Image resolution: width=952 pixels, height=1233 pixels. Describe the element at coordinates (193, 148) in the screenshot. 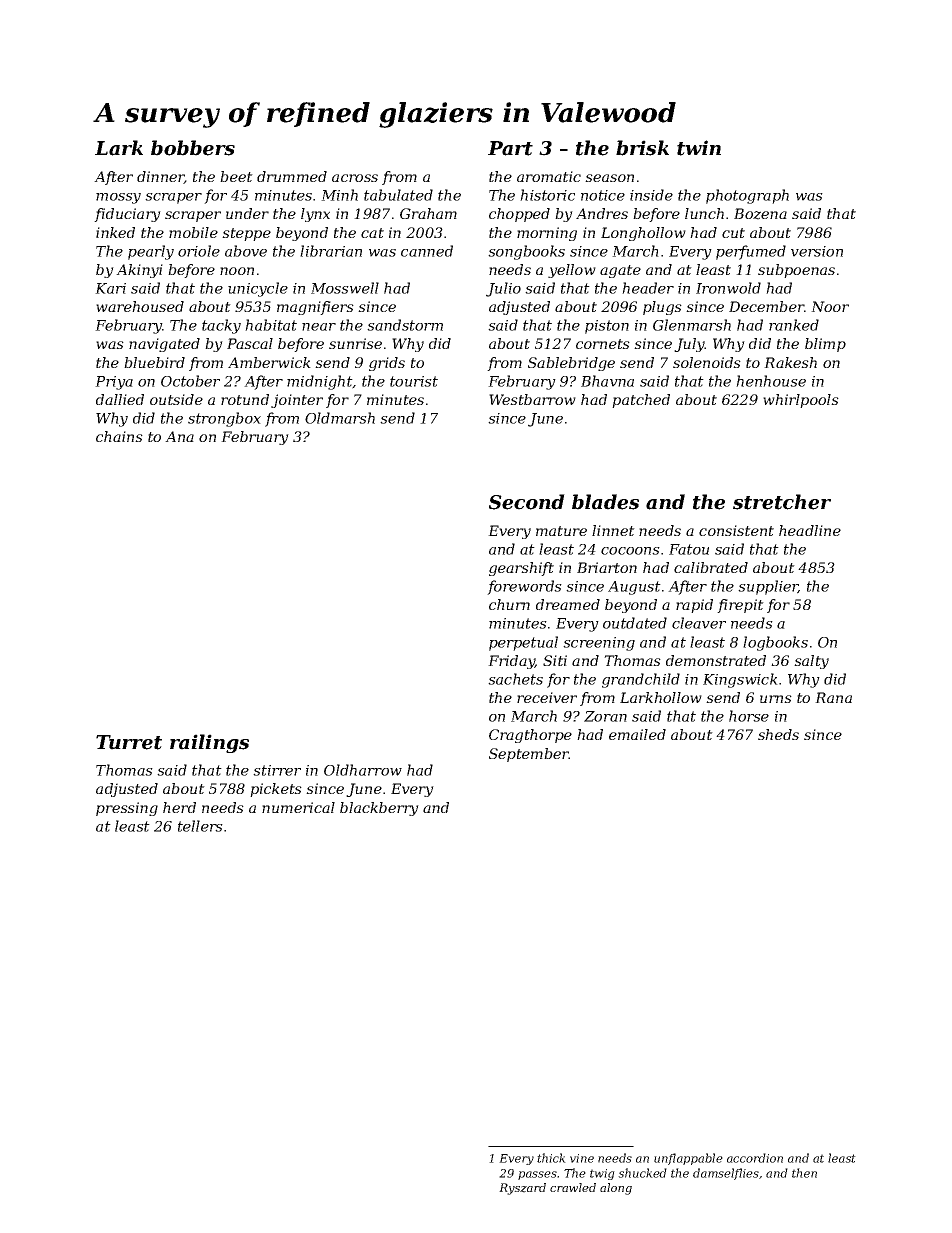

I see `bobbers` at that location.
